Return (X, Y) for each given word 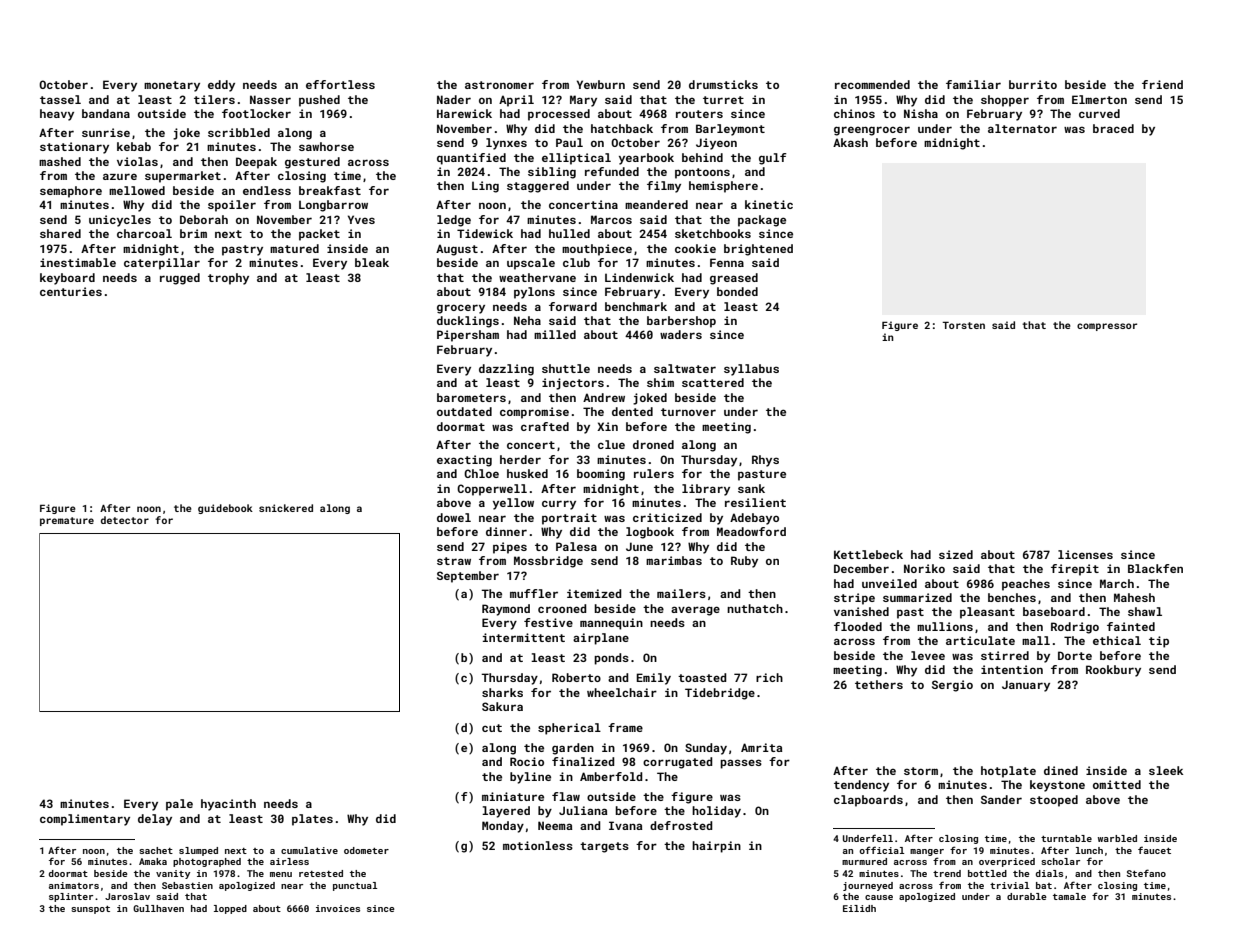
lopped (230, 909)
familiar (973, 84)
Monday (503, 827)
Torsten (963, 325)
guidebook (225, 509)
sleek (1166, 770)
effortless (340, 84)
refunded (612, 171)
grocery (461, 309)
